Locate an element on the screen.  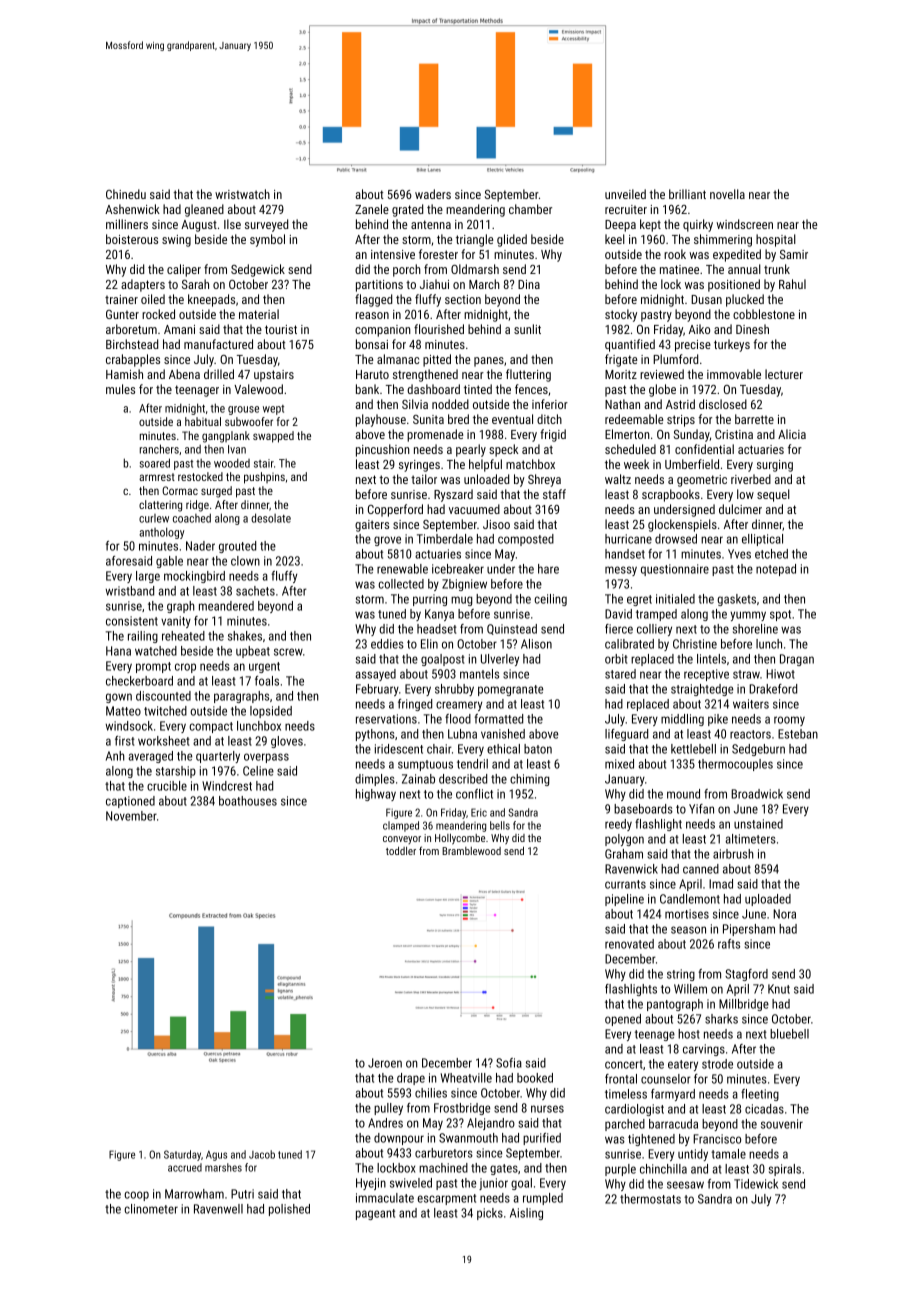
Agus is located at coordinates (216, 1156).
